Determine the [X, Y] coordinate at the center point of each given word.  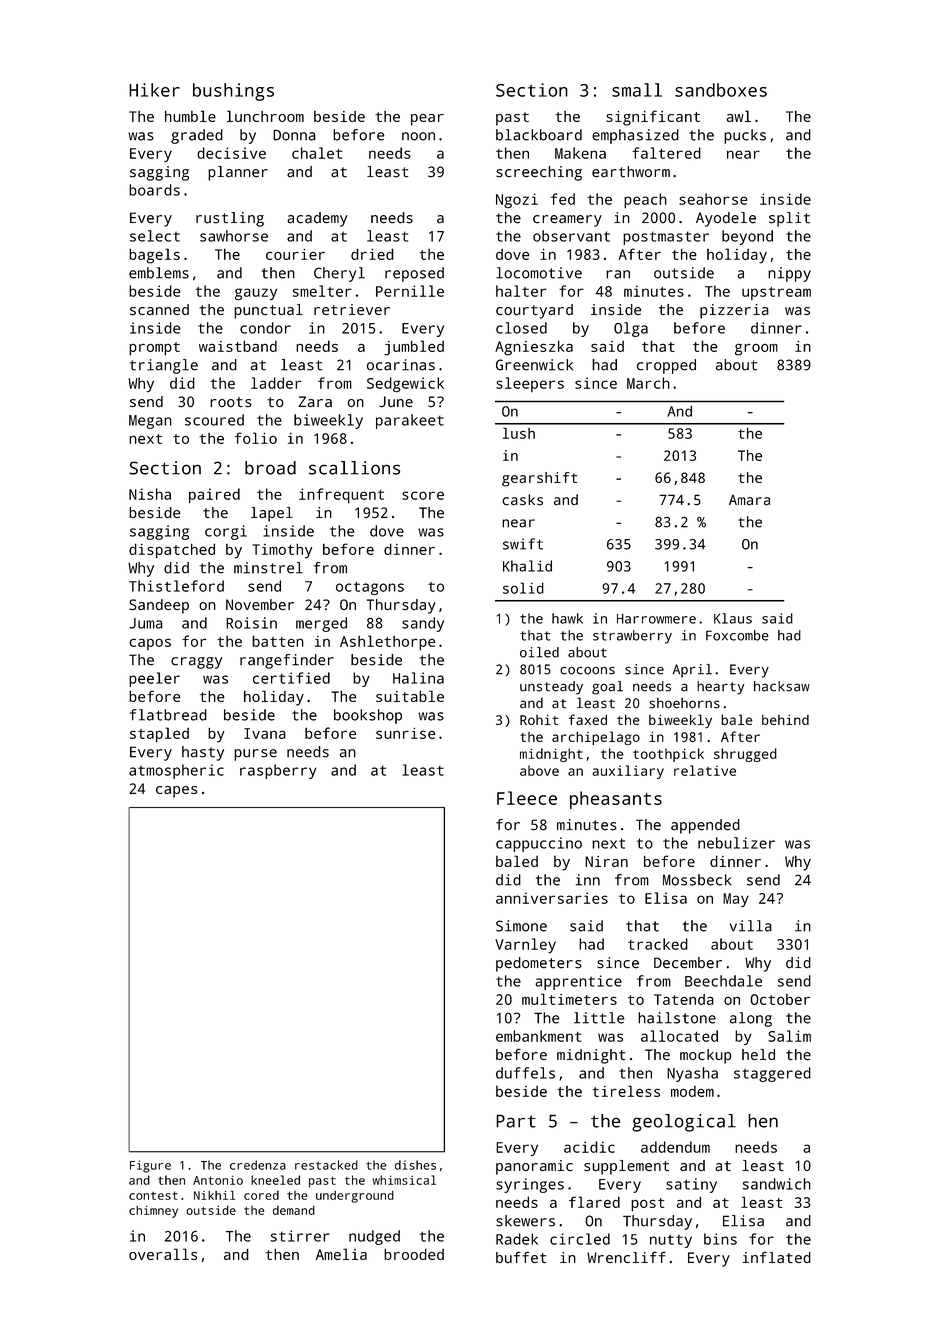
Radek [517, 1239]
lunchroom [265, 116]
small [637, 90]
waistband [238, 346]
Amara [749, 500]
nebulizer [736, 843]
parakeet [410, 421]
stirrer [300, 1236]
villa [751, 926]
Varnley [525, 945]
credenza [258, 1165]
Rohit [539, 720]
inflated [777, 1257]
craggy [196, 663]
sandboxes [721, 90]
